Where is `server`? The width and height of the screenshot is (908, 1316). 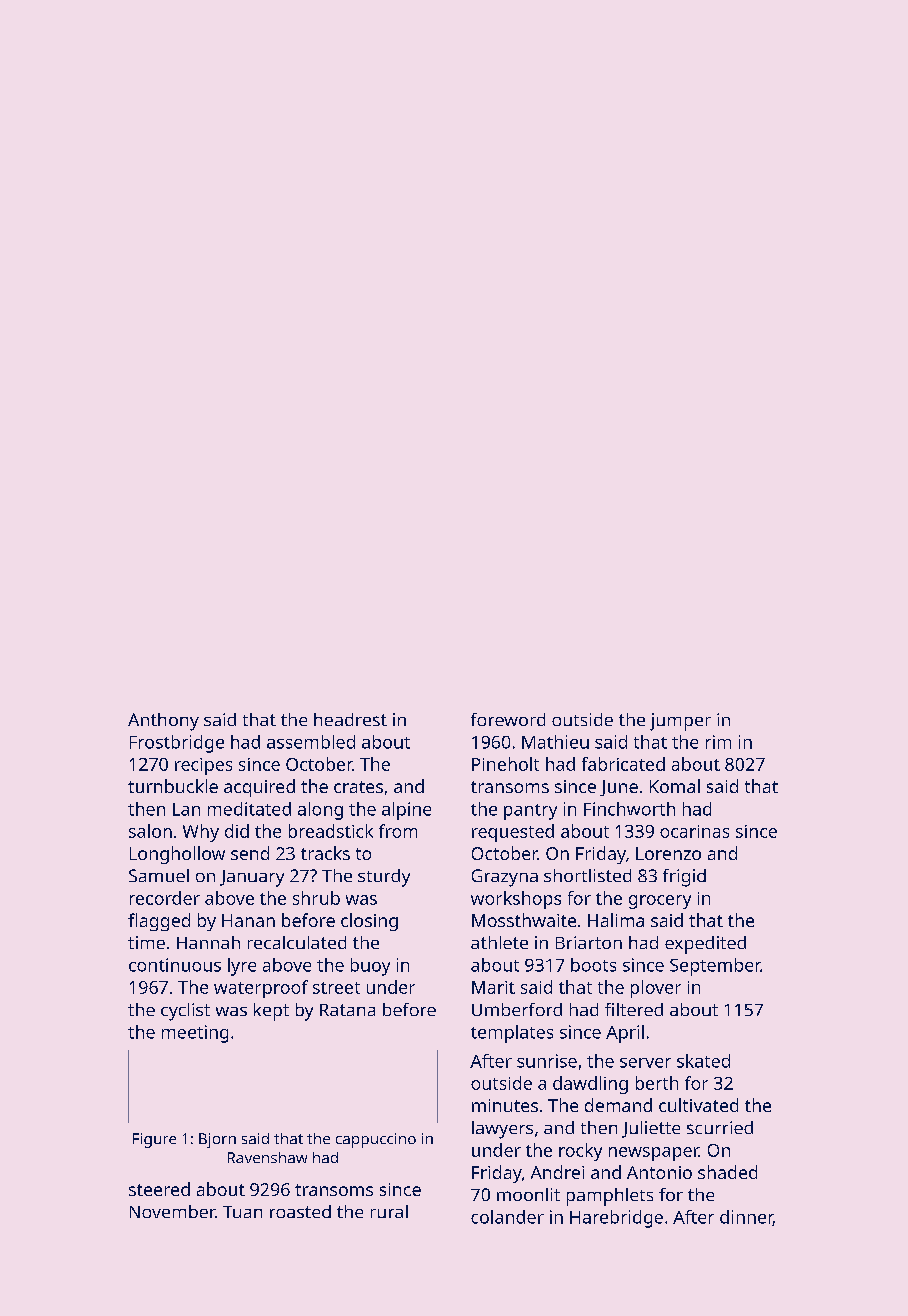
server is located at coordinates (645, 1063).
